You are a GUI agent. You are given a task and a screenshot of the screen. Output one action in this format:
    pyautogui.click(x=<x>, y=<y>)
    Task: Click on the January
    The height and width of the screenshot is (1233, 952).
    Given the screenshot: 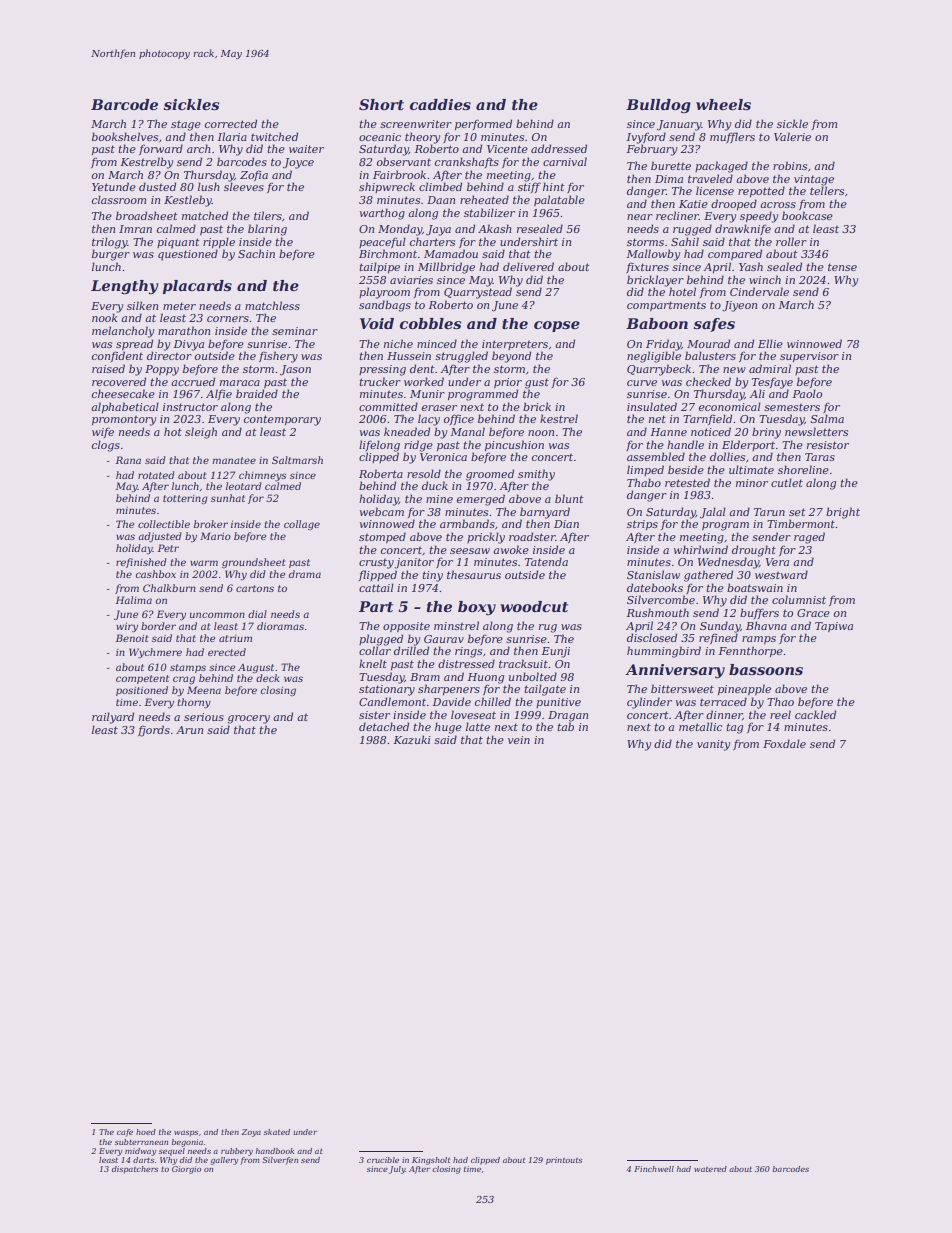 What is the action you would take?
    pyautogui.click(x=679, y=125)
